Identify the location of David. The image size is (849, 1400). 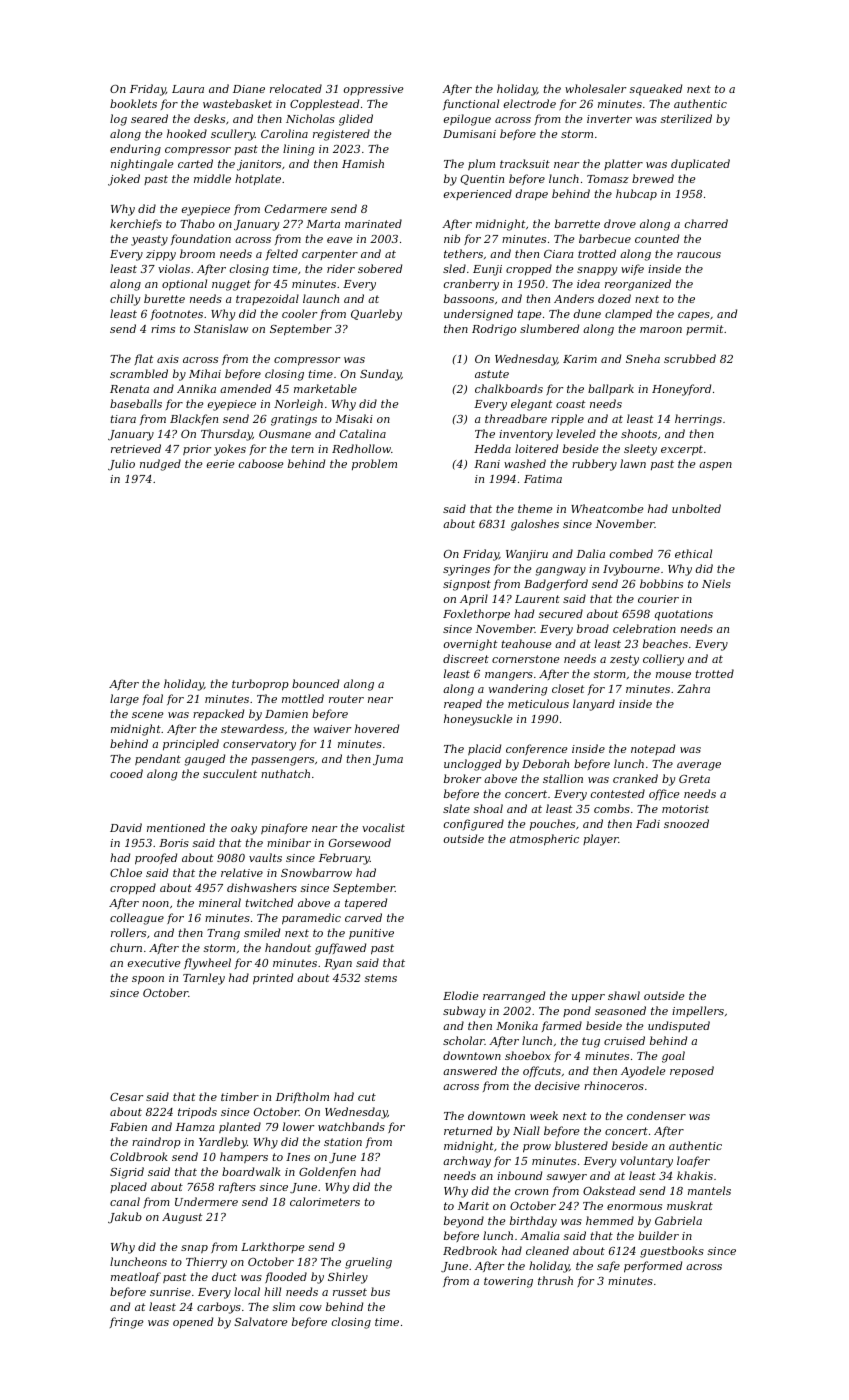
(126, 827).
